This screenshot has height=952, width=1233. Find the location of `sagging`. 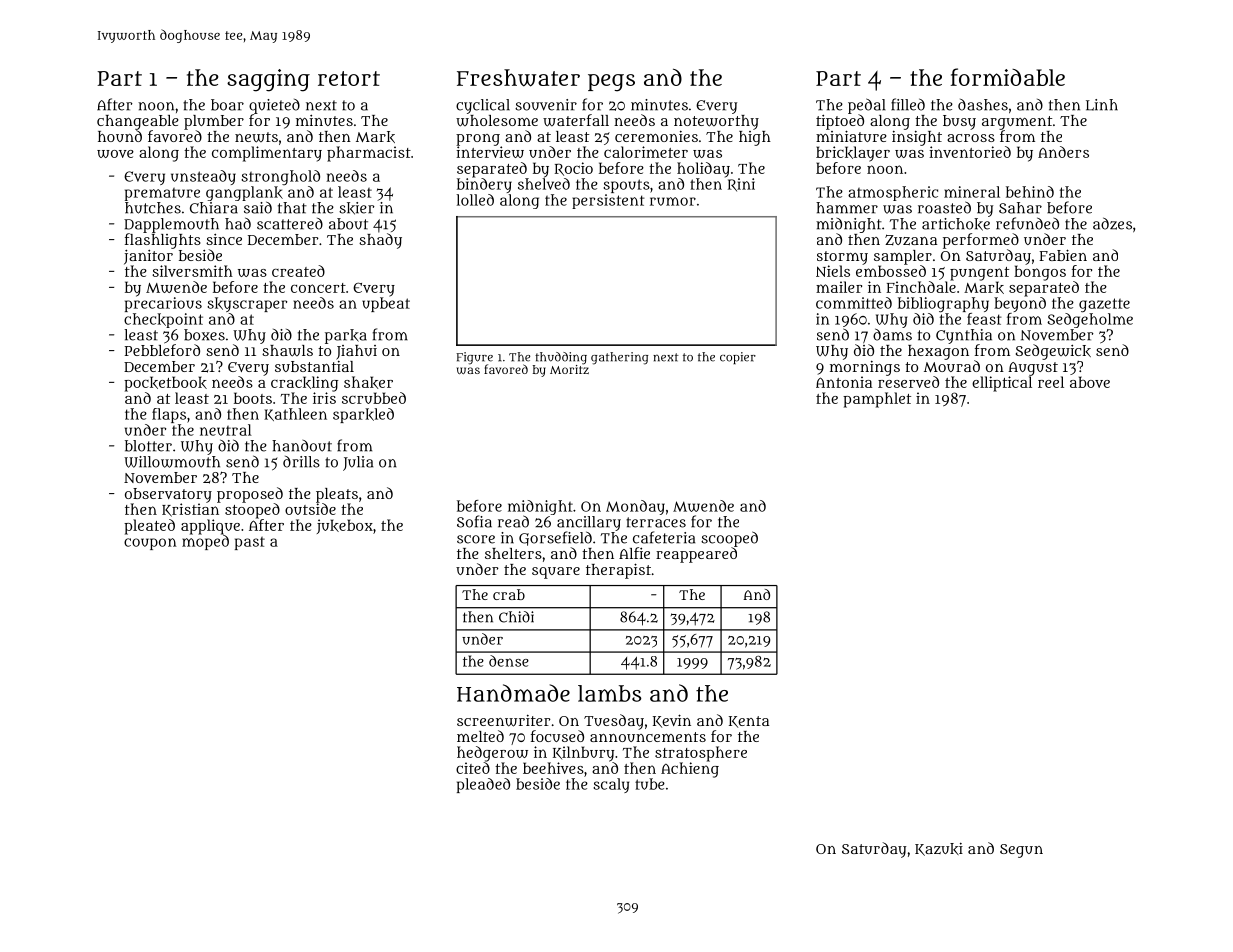

sagging is located at coordinates (268, 80).
